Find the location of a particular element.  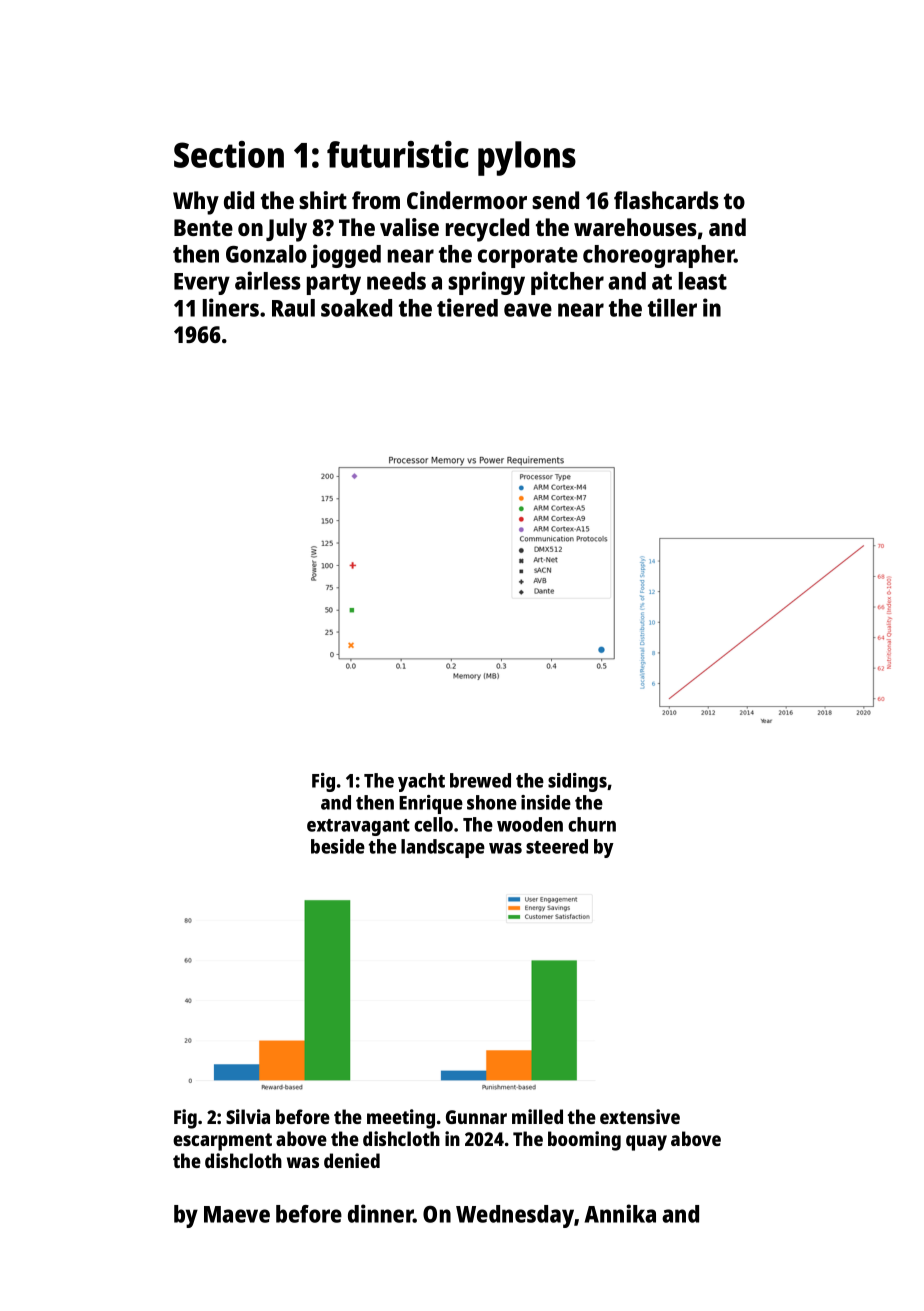

least is located at coordinates (703, 281).
